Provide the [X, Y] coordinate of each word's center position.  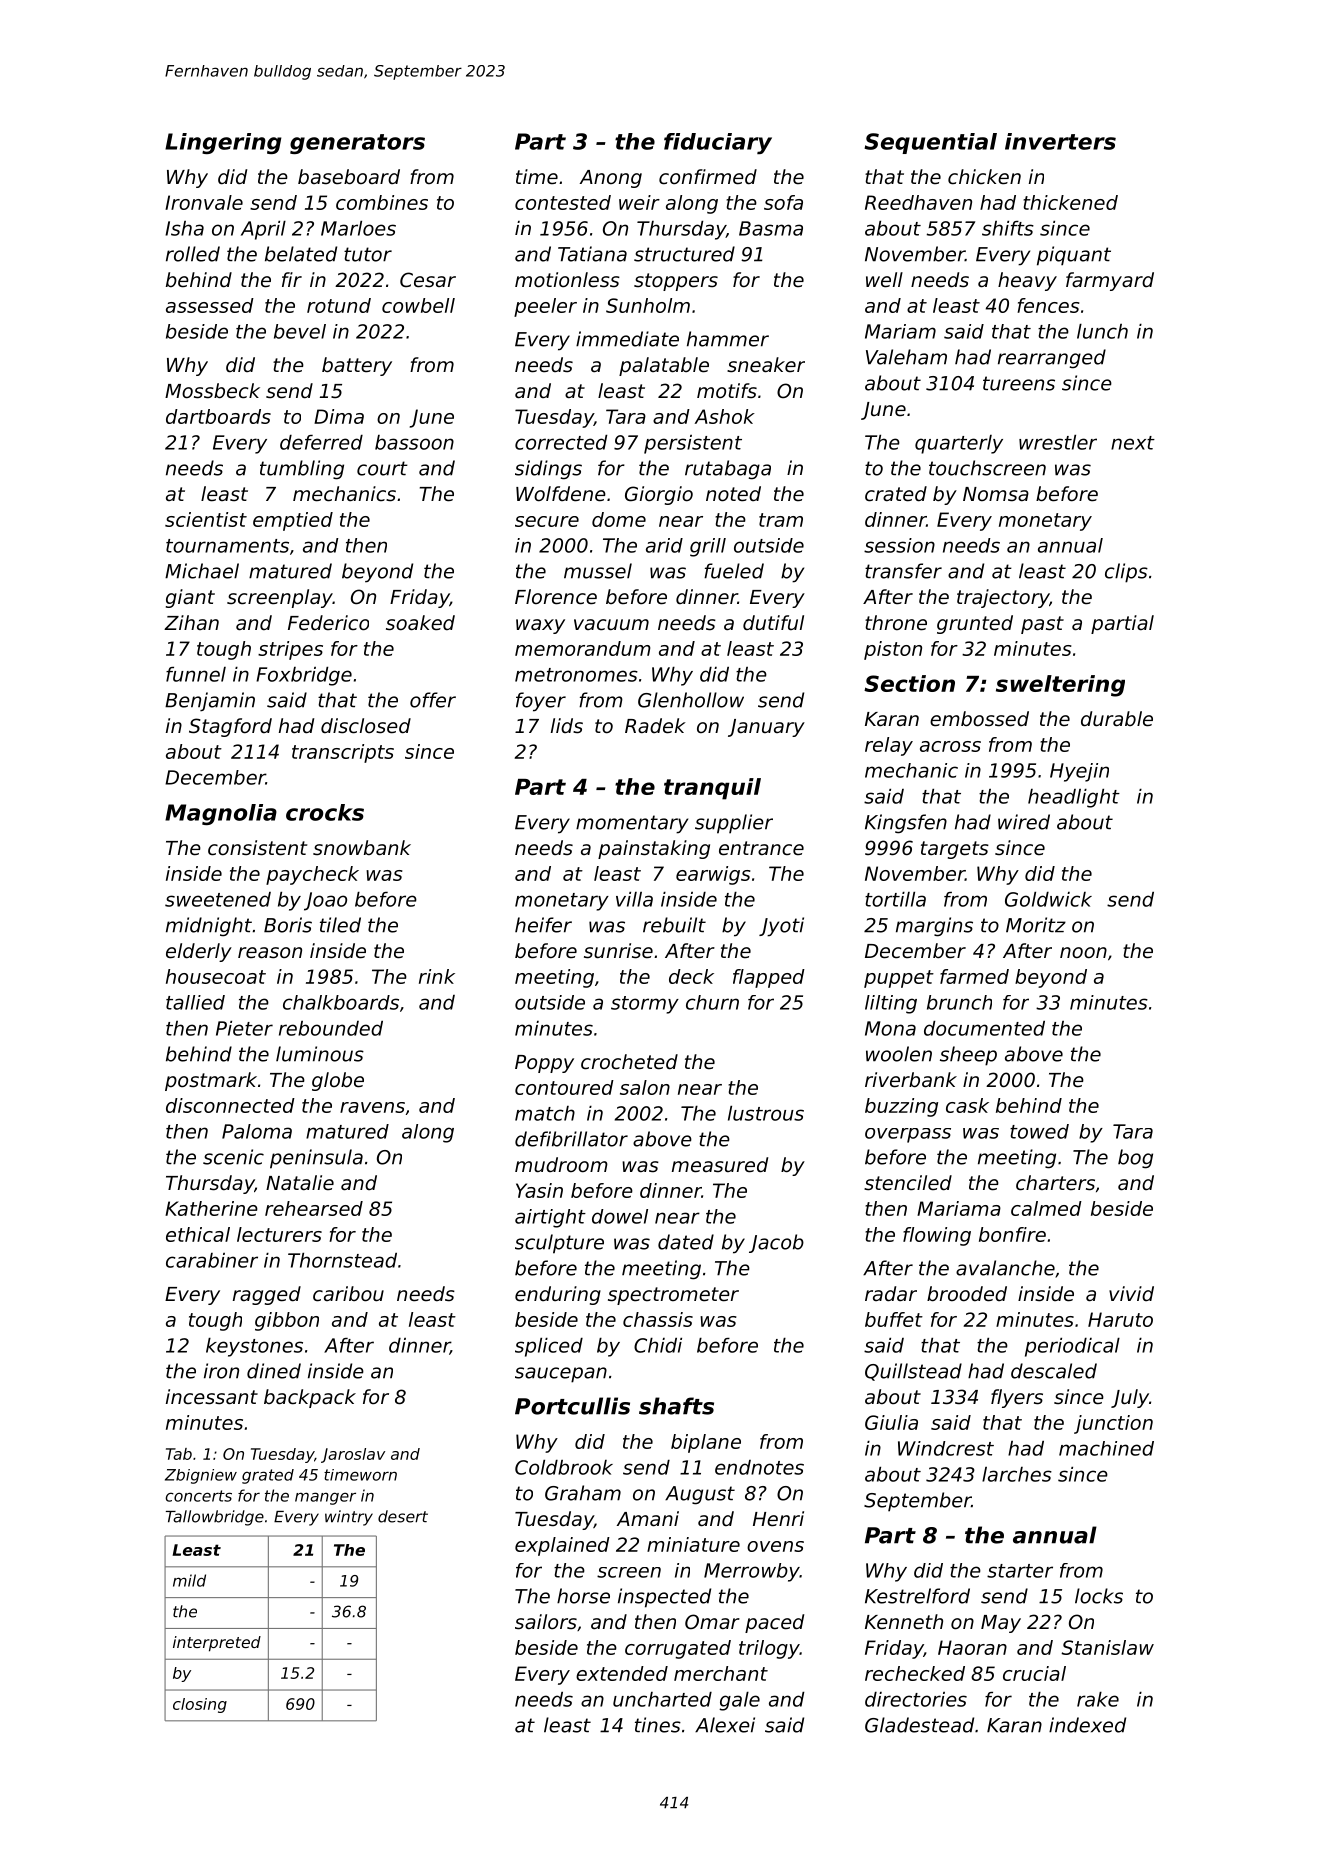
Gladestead [919, 1725]
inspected [664, 1598]
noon [1083, 953]
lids [567, 726]
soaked [420, 623]
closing [200, 1705]
